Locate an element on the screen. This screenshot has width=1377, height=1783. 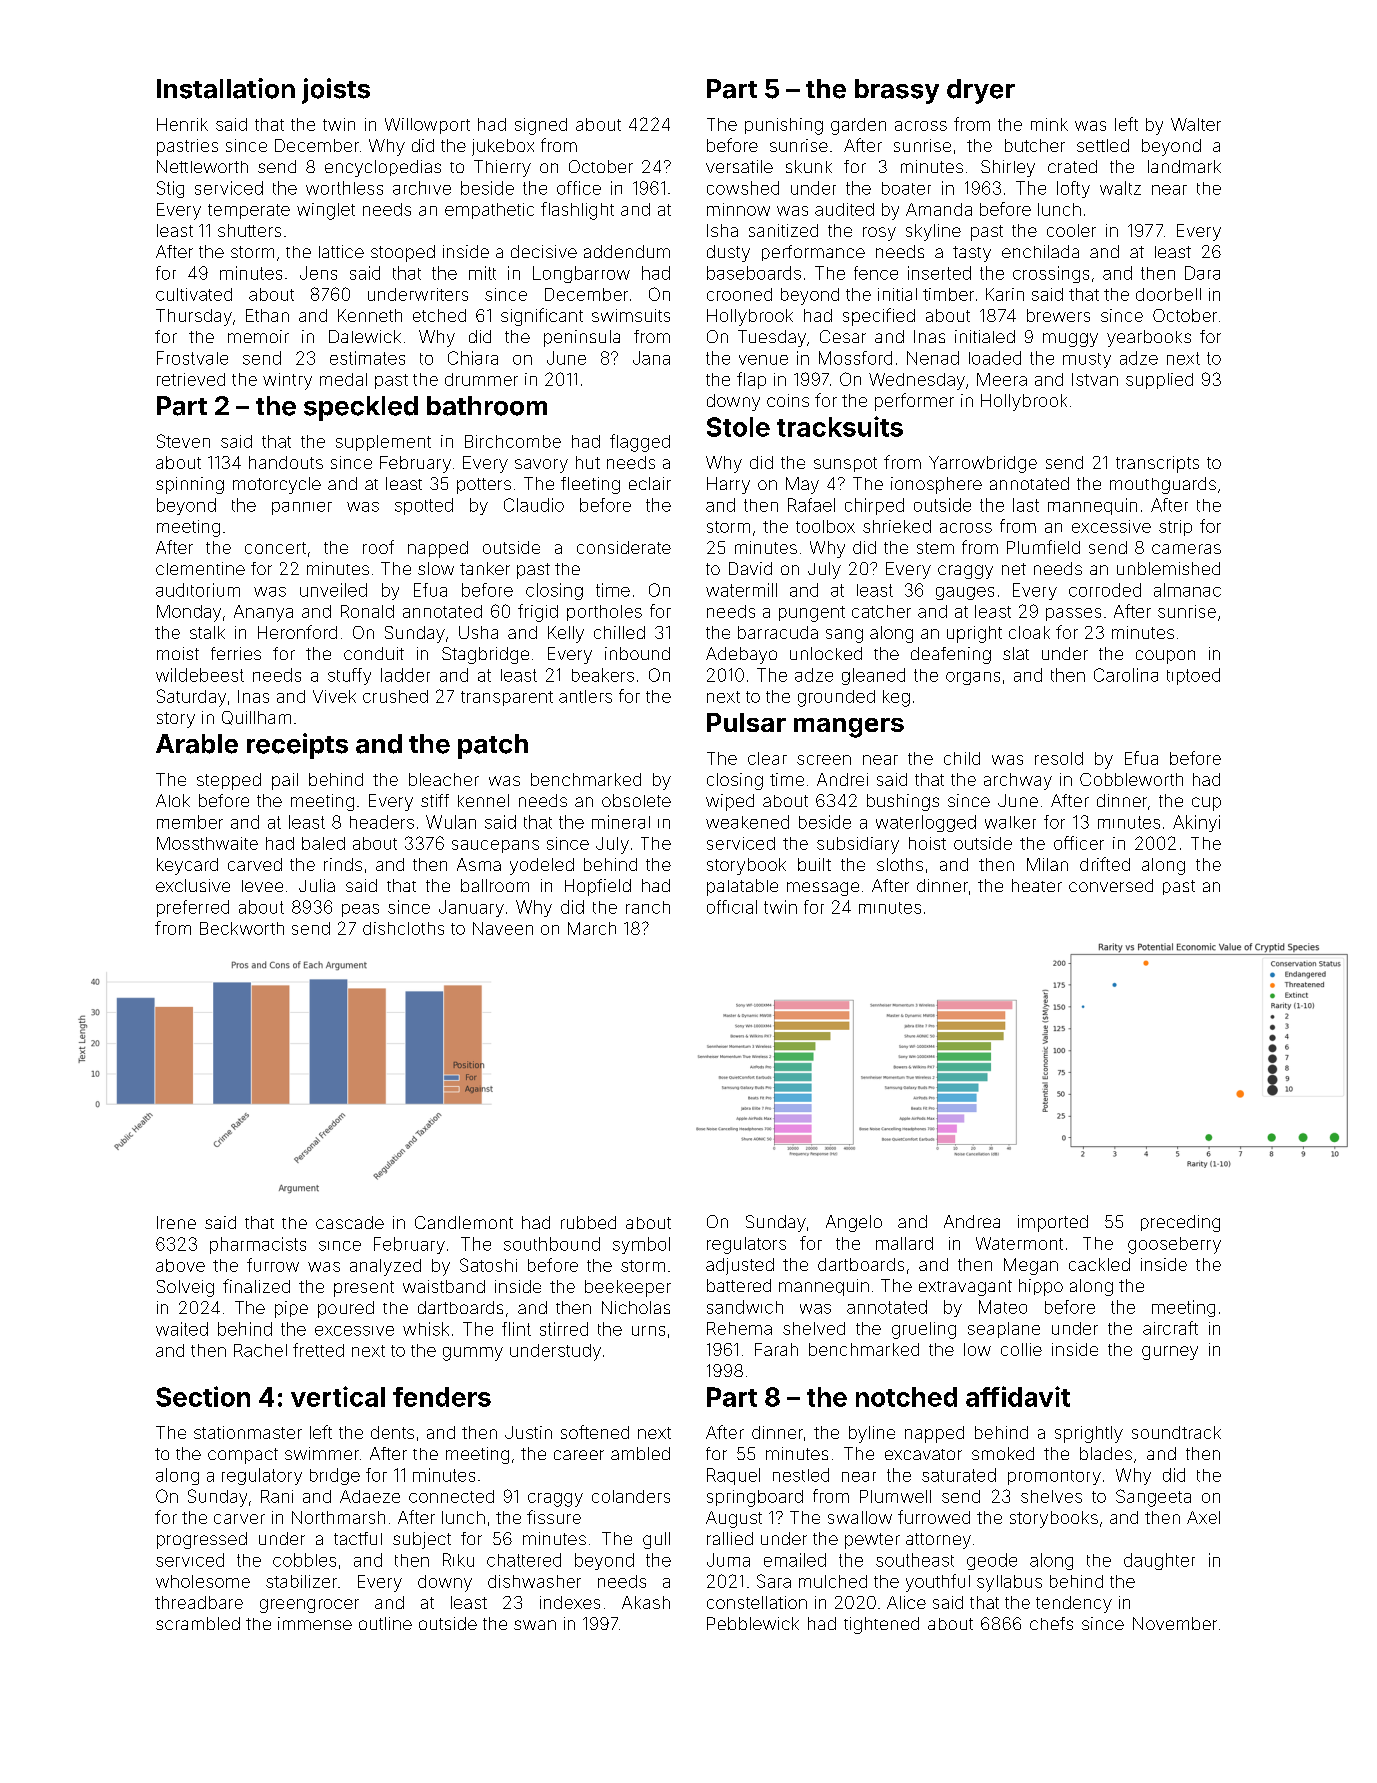
Adebayo is located at coordinates (741, 655).
